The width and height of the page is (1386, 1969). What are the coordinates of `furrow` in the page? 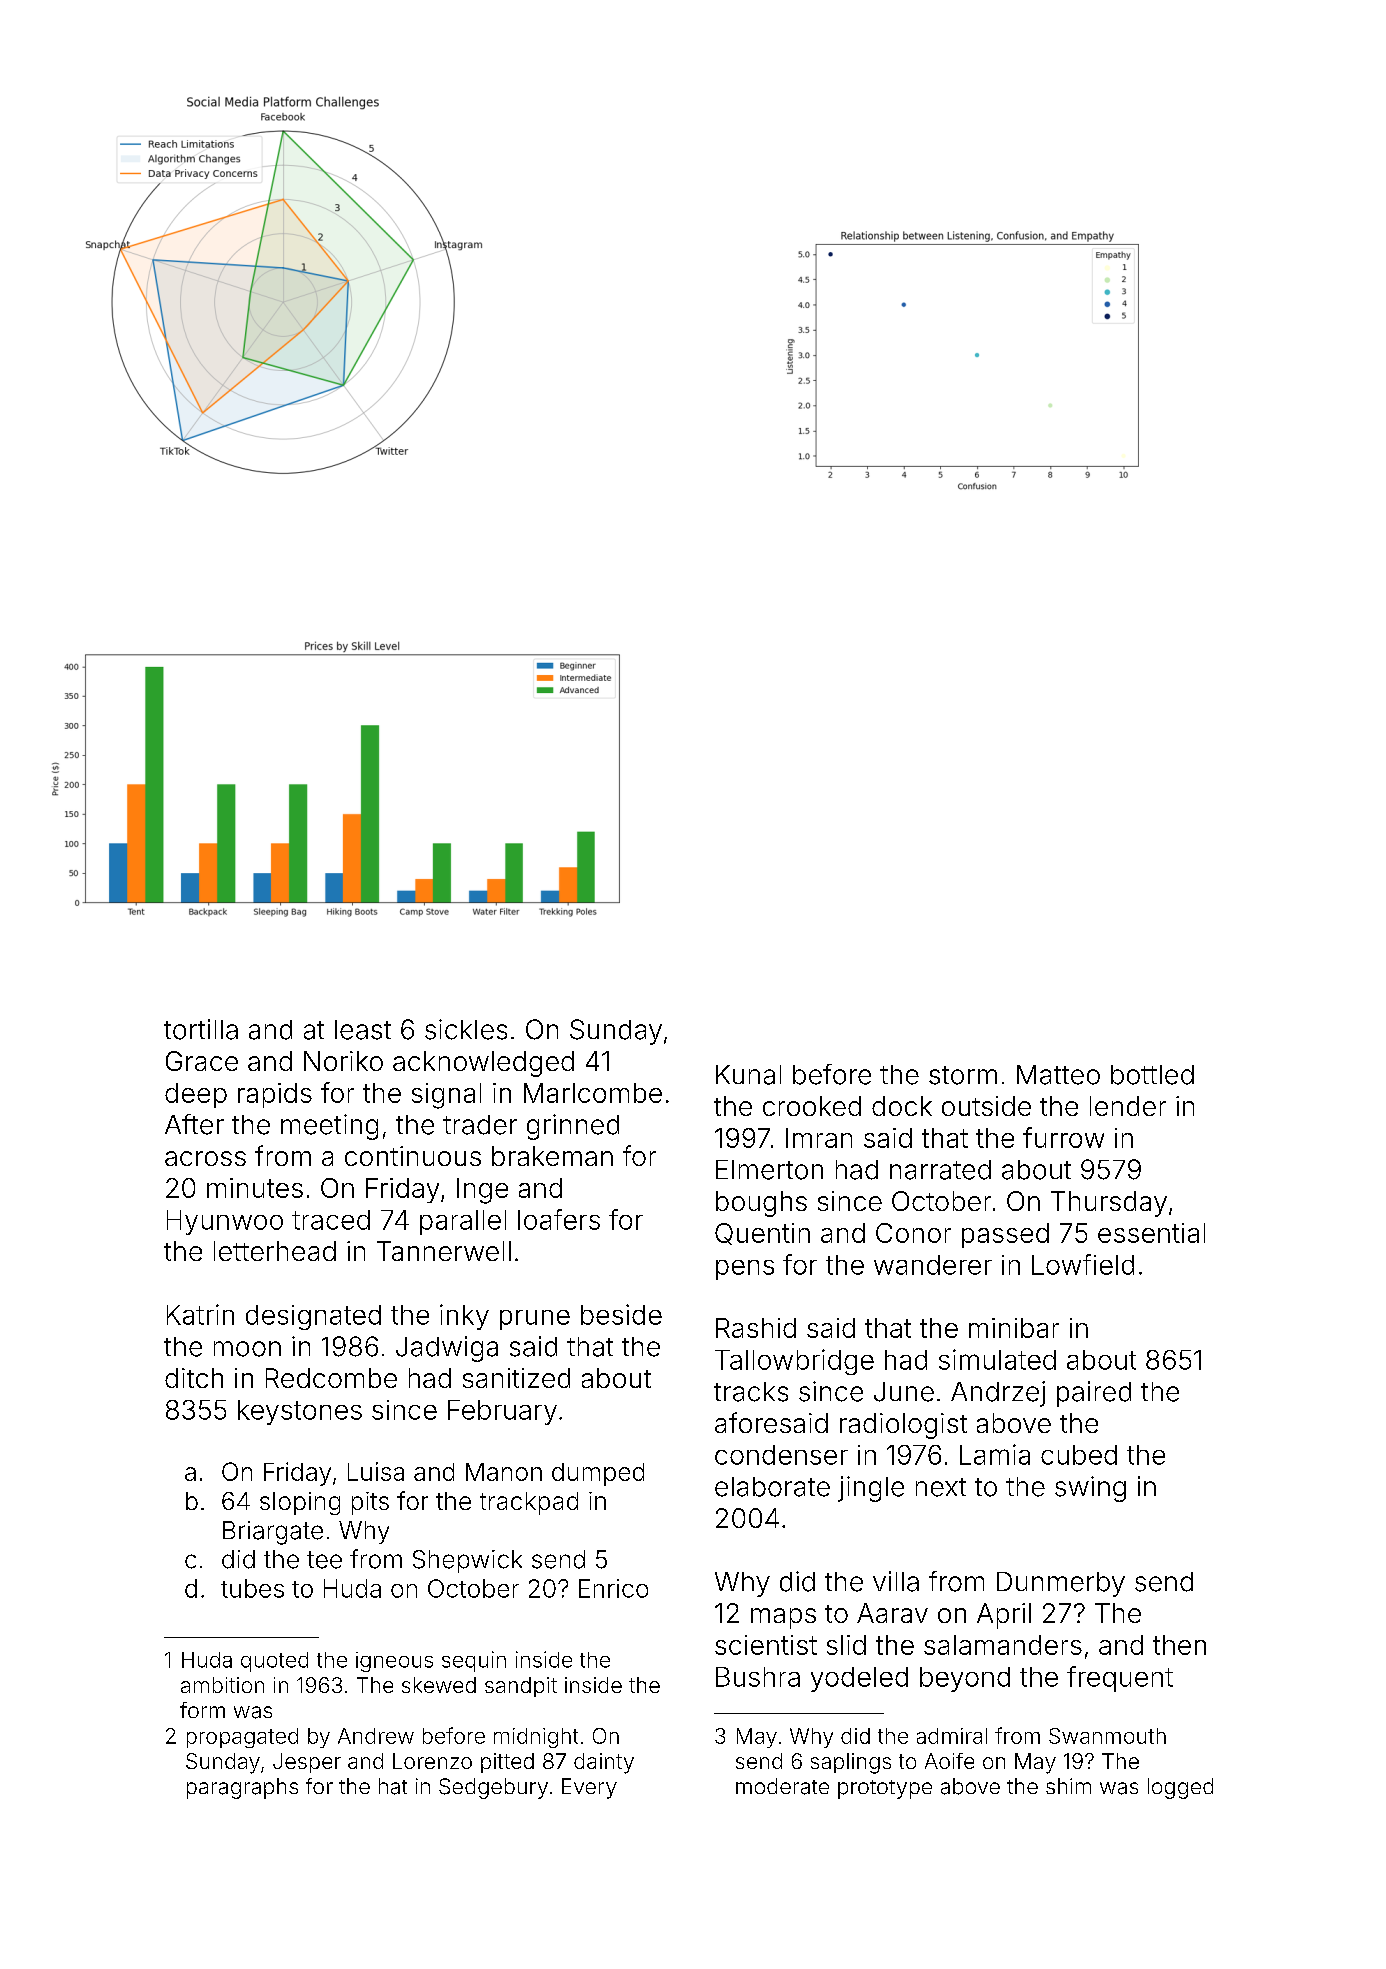 It's located at (1063, 1137).
